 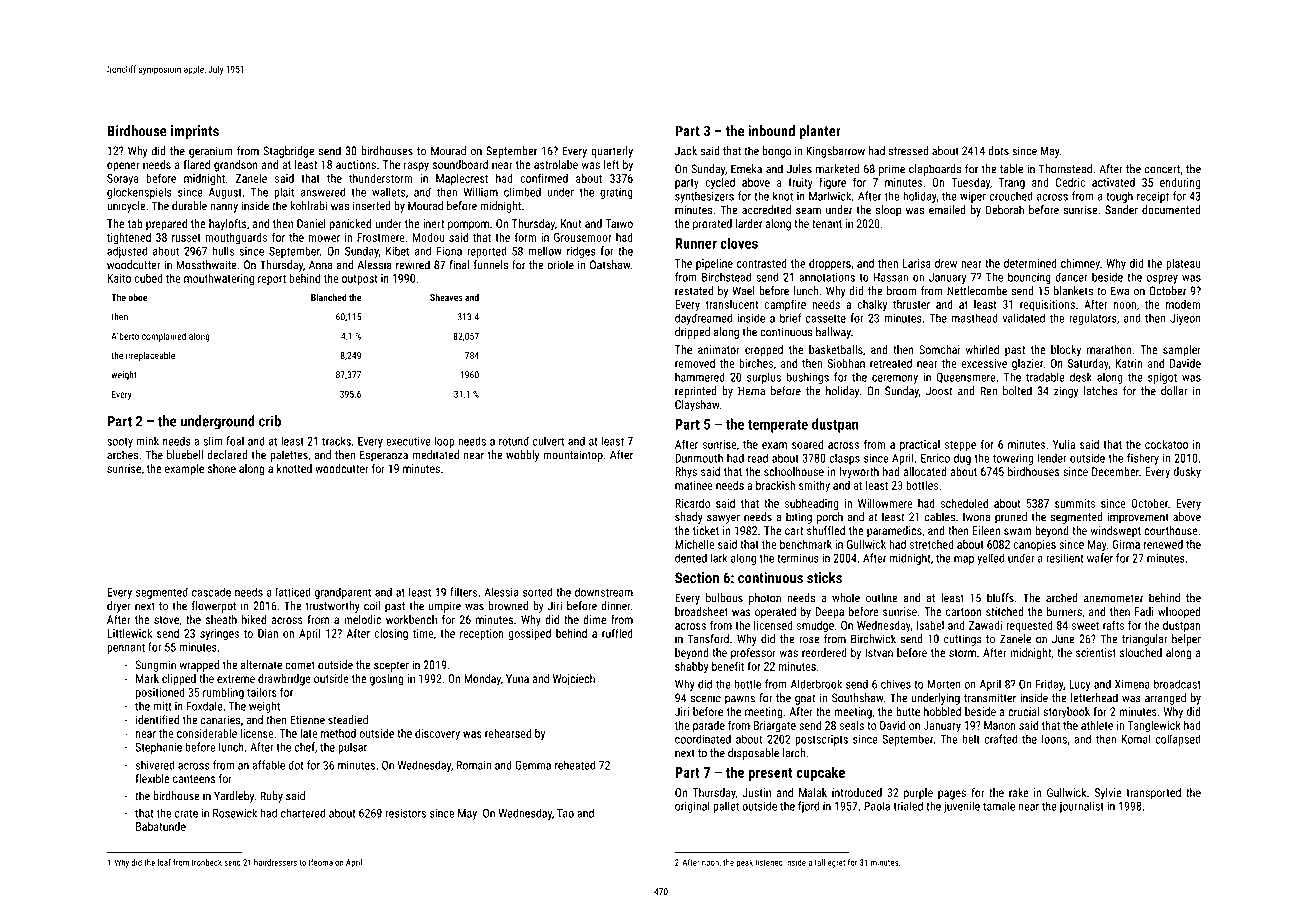 What do you see at coordinates (771, 131) in the screenshot?
I see `inbound` at bounding box center [771, 131].
